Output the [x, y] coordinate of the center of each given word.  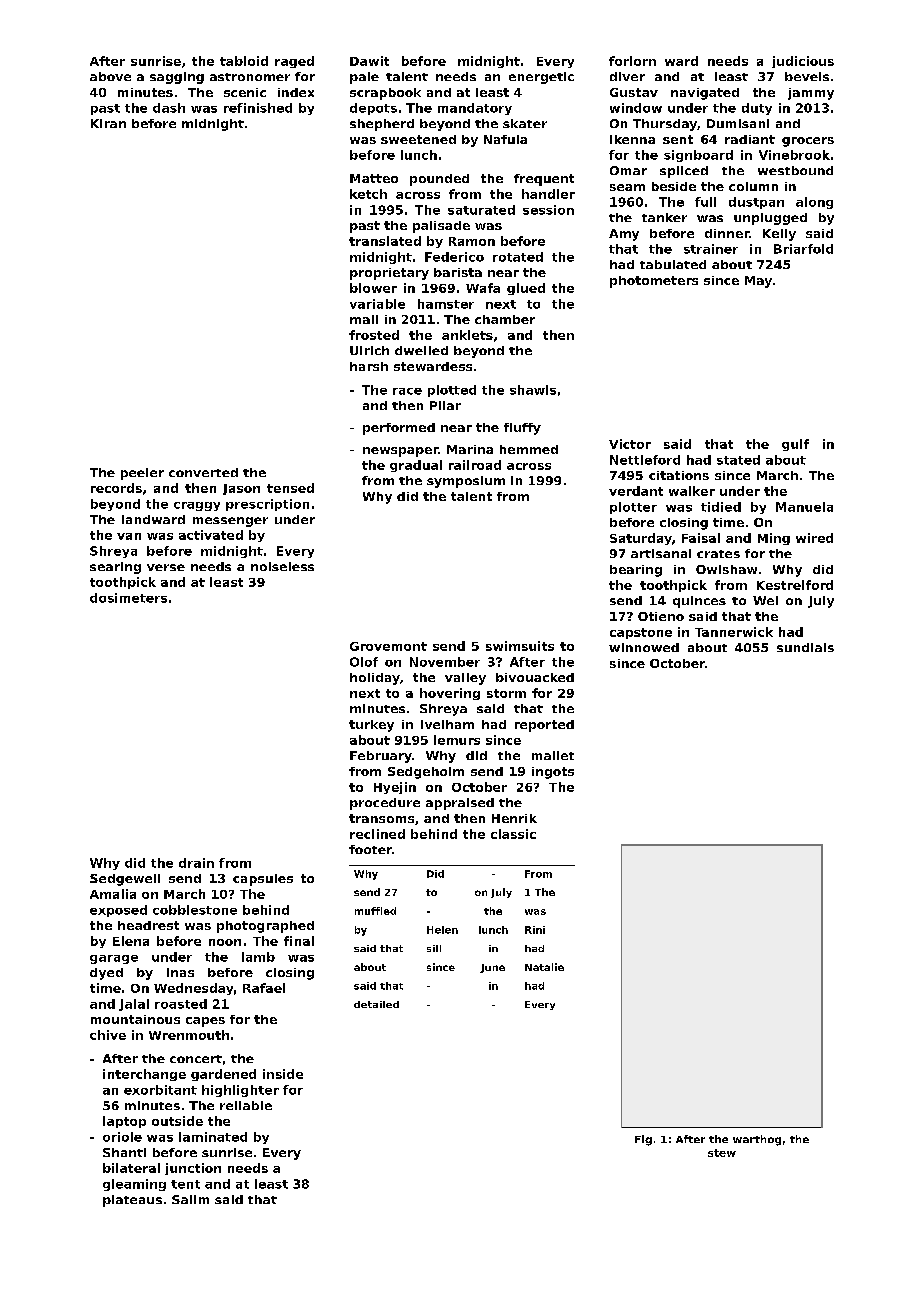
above [110, 76]
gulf [795, 445]
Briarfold [803, 249]
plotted [452, 391]
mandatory [475, 109]
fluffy [522, 429]
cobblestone [195, 910]
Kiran [108, 123]
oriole [122, 1137]
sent [678, 139]
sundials [805, 647]
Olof [364, 662]
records [116, 488]
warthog [757, 1140]
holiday [375, 679]
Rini [535, 930]
